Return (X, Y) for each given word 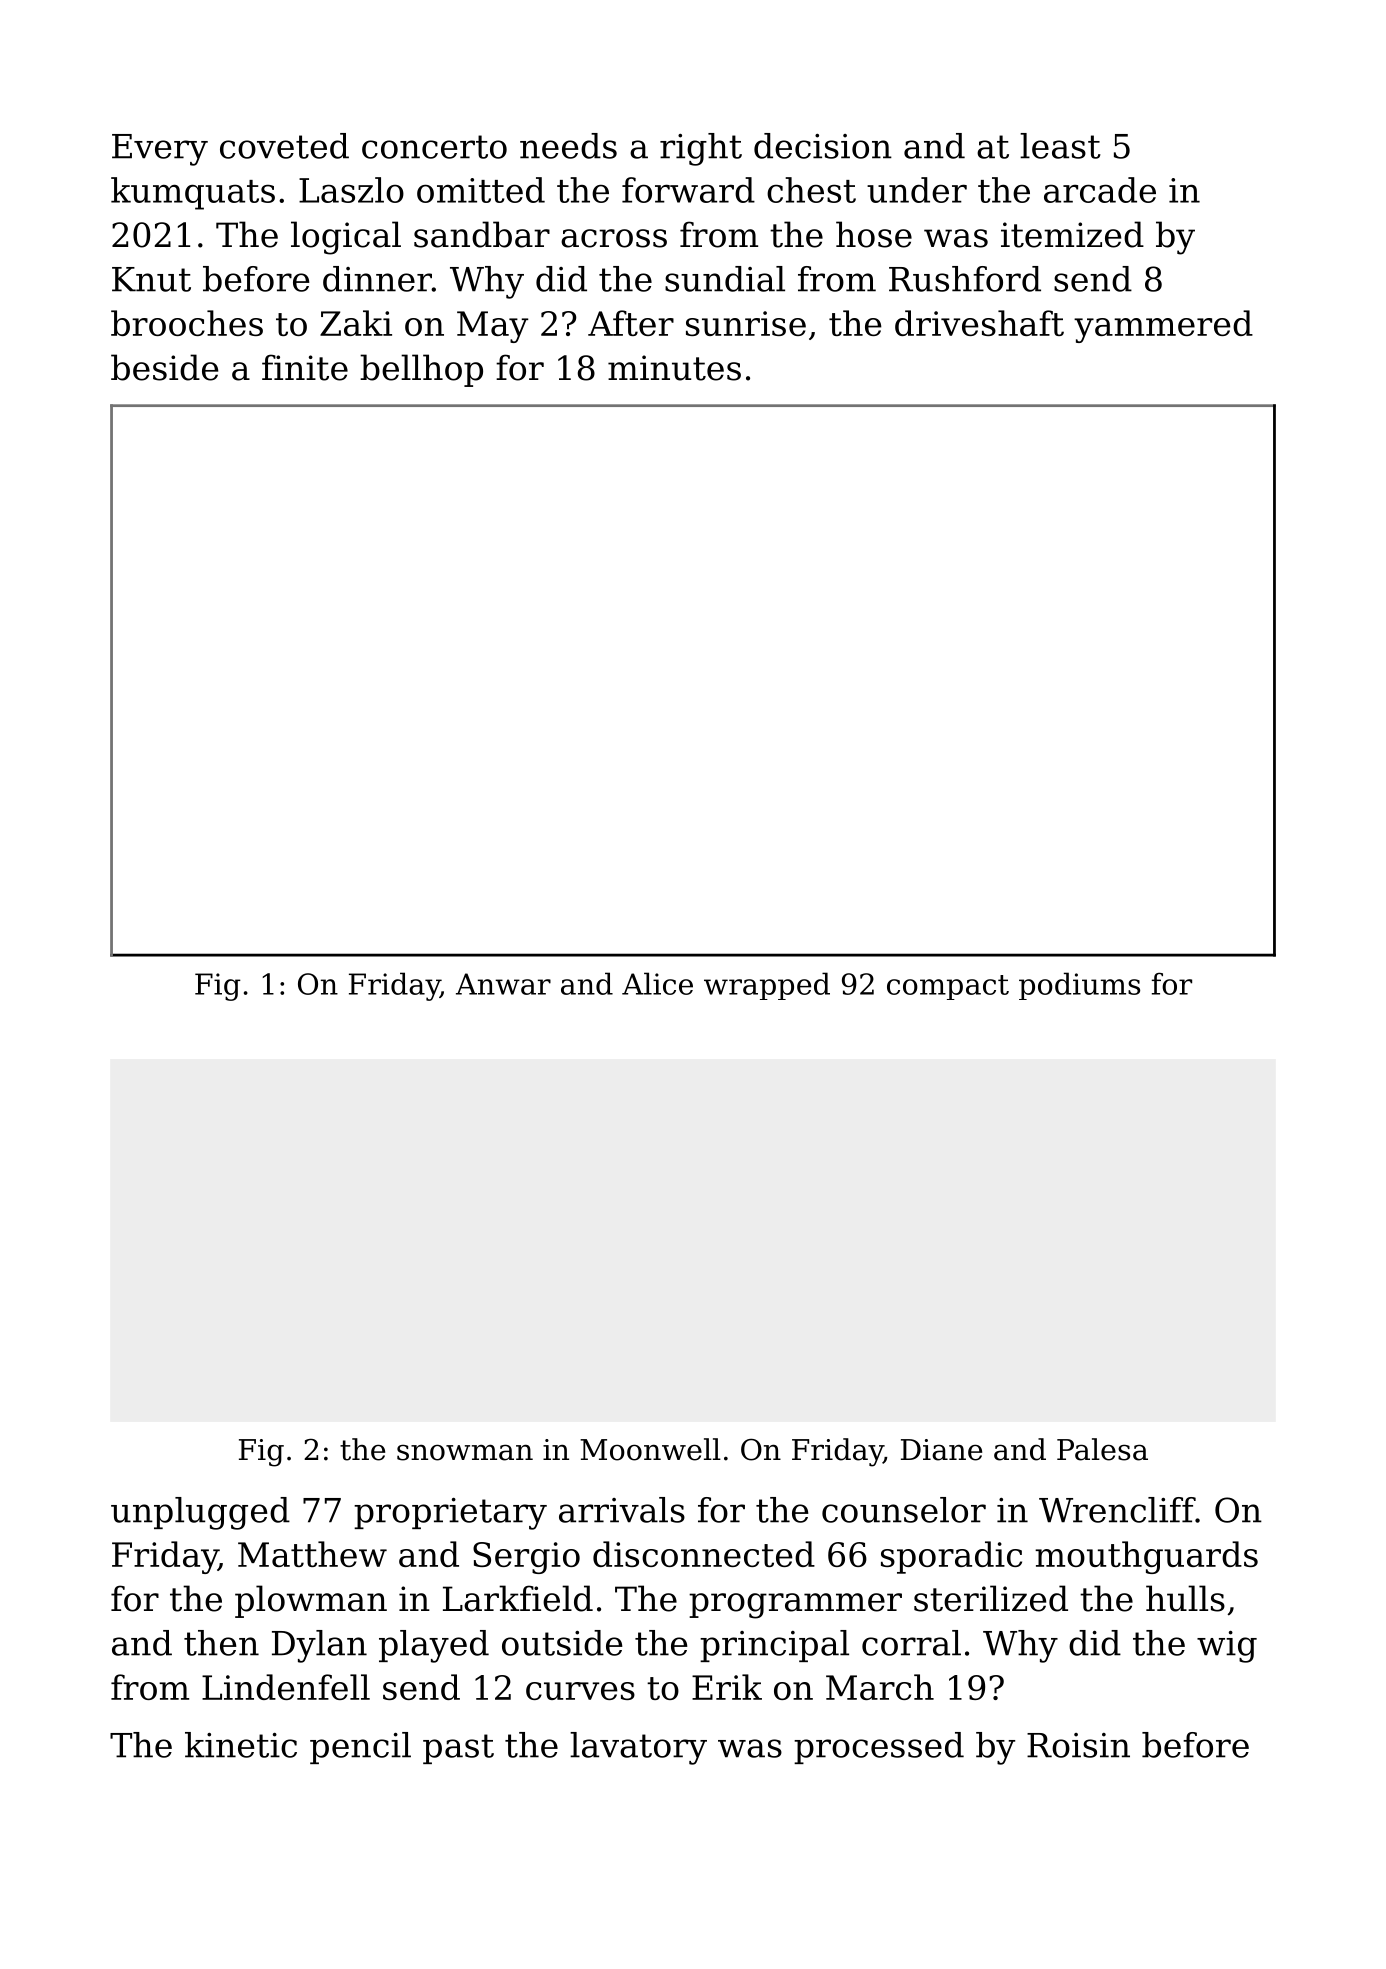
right (701, 149)
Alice (657, 983)
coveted (284, 146)
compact (948, 987)
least (1060, 146)
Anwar (503, 984)
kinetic (241, 1745)
